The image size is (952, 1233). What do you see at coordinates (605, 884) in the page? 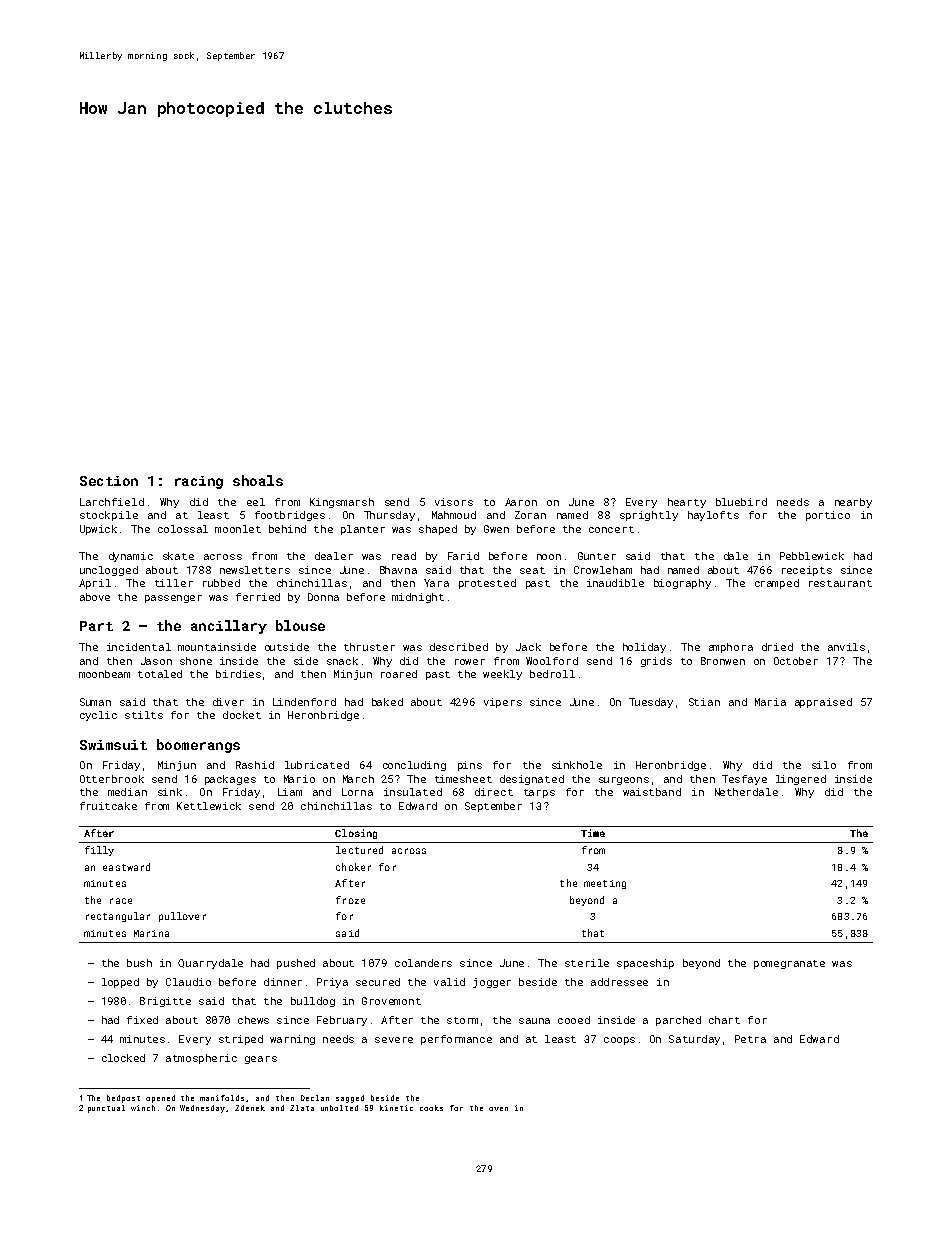
I see `meeting` at bounding box center [605, 884].
